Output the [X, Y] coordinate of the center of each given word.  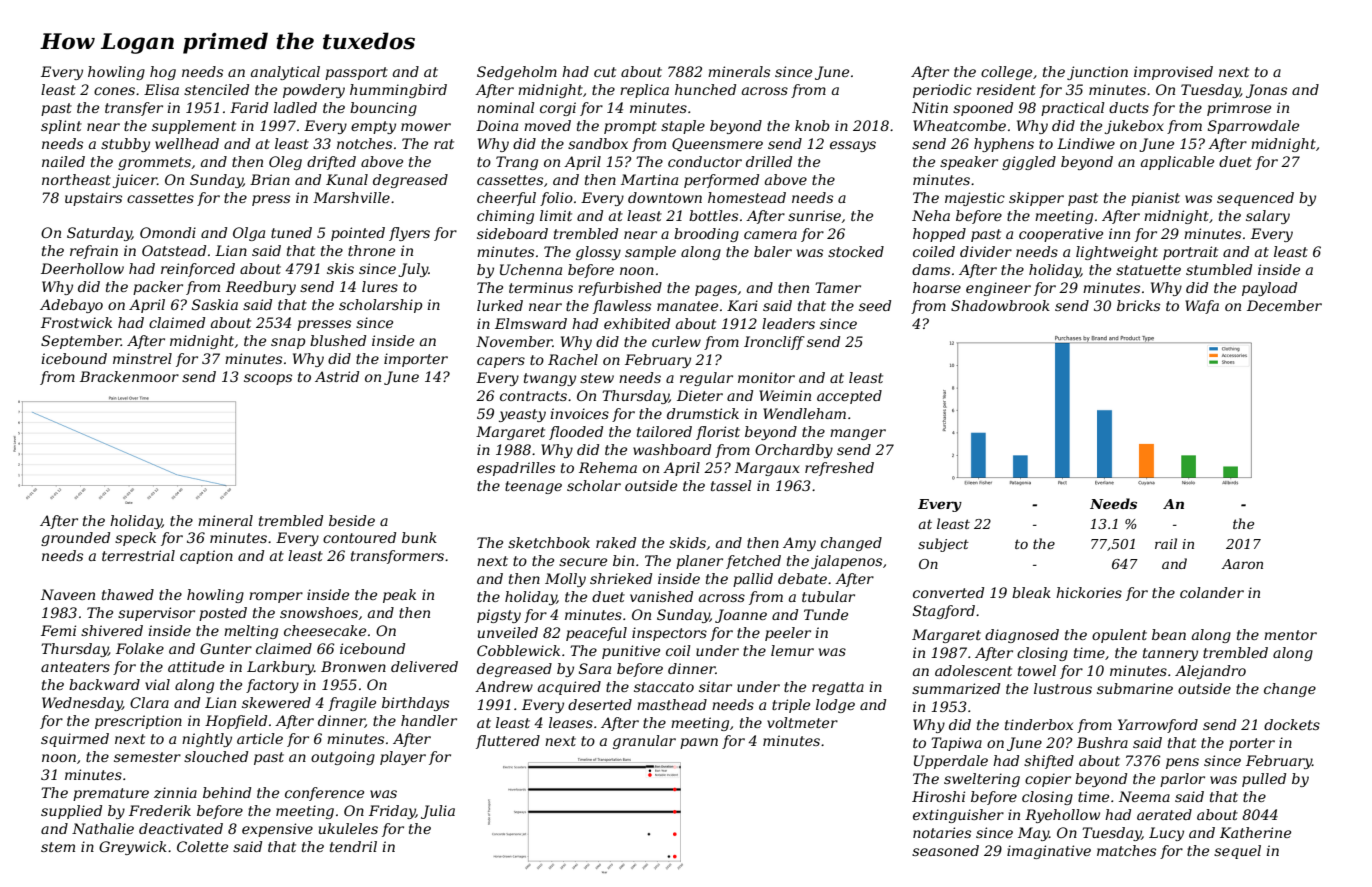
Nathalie [103, 828]
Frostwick [76, 322]
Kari [742, 305]
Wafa [1202, 307]
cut [605, 72]
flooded [576, 433]
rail [1166, 543]
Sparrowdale [1253, 127]
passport [356, 73]
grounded [75, 539]
